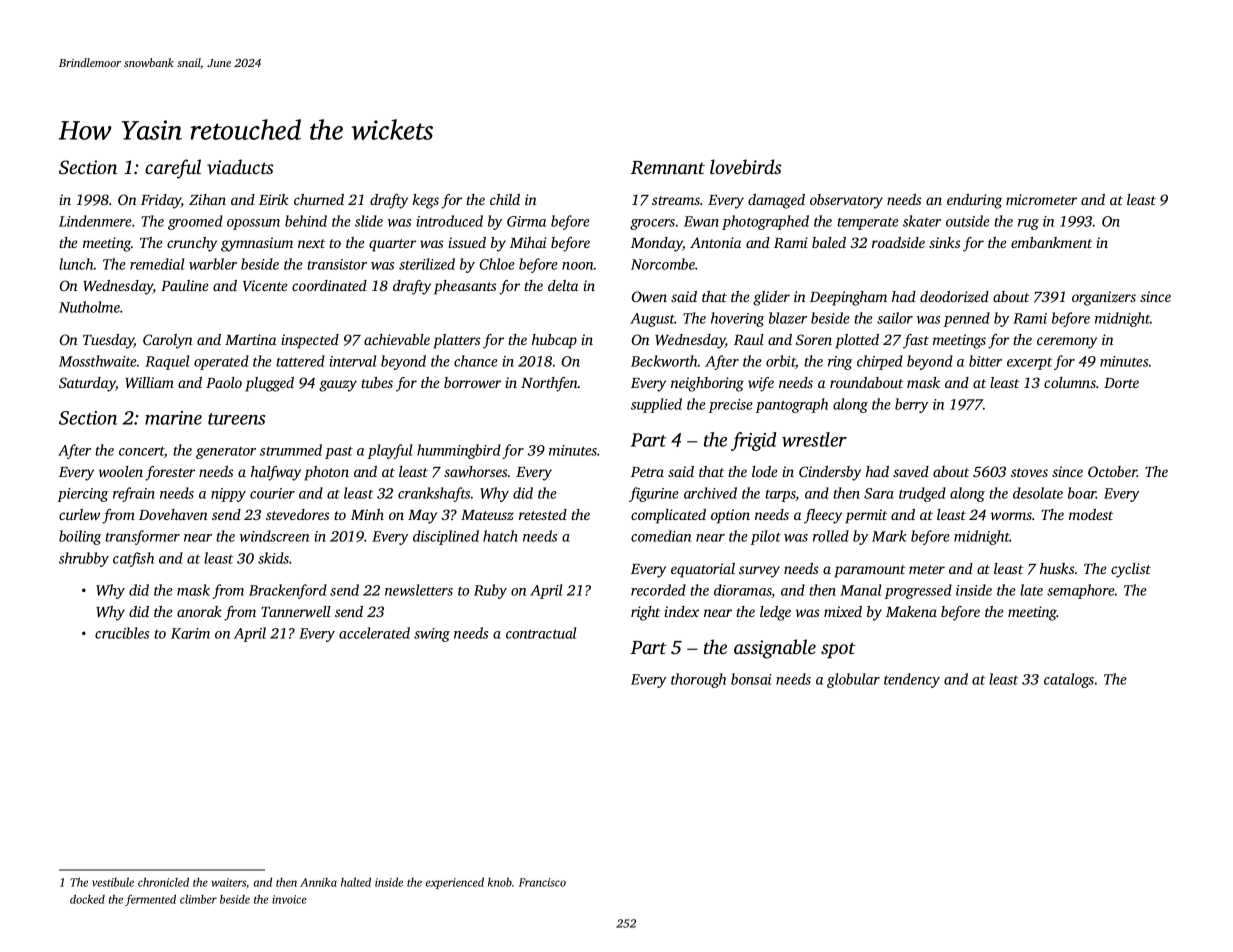 The width and height of the screenshot is (1233, 952). Describe the element at coordinates (846, 201) in the screenshot. I see `observatory` at that location.
